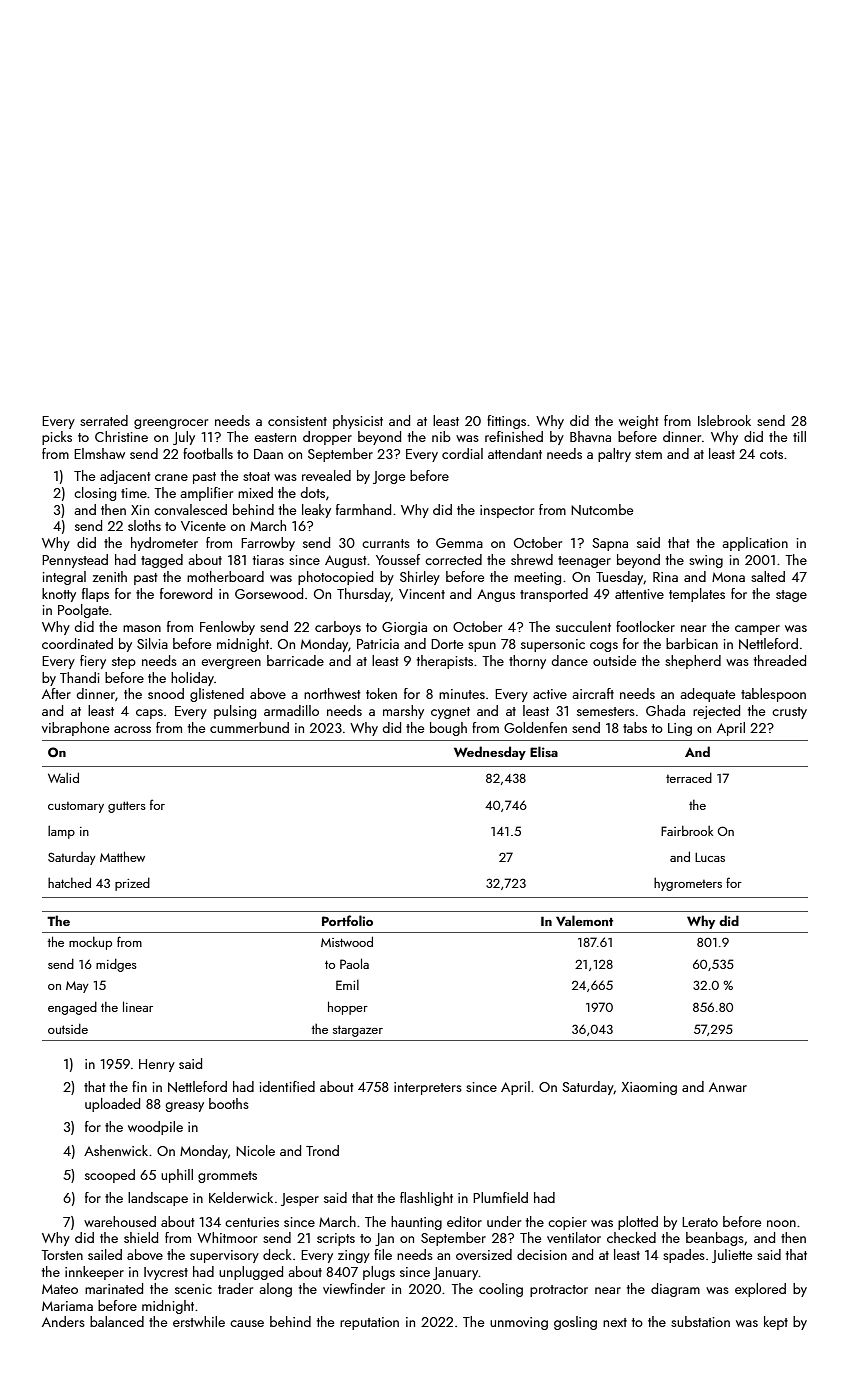 This screenshot has height=1400, width=849. I want to click on hatched, so click(69, 882).
